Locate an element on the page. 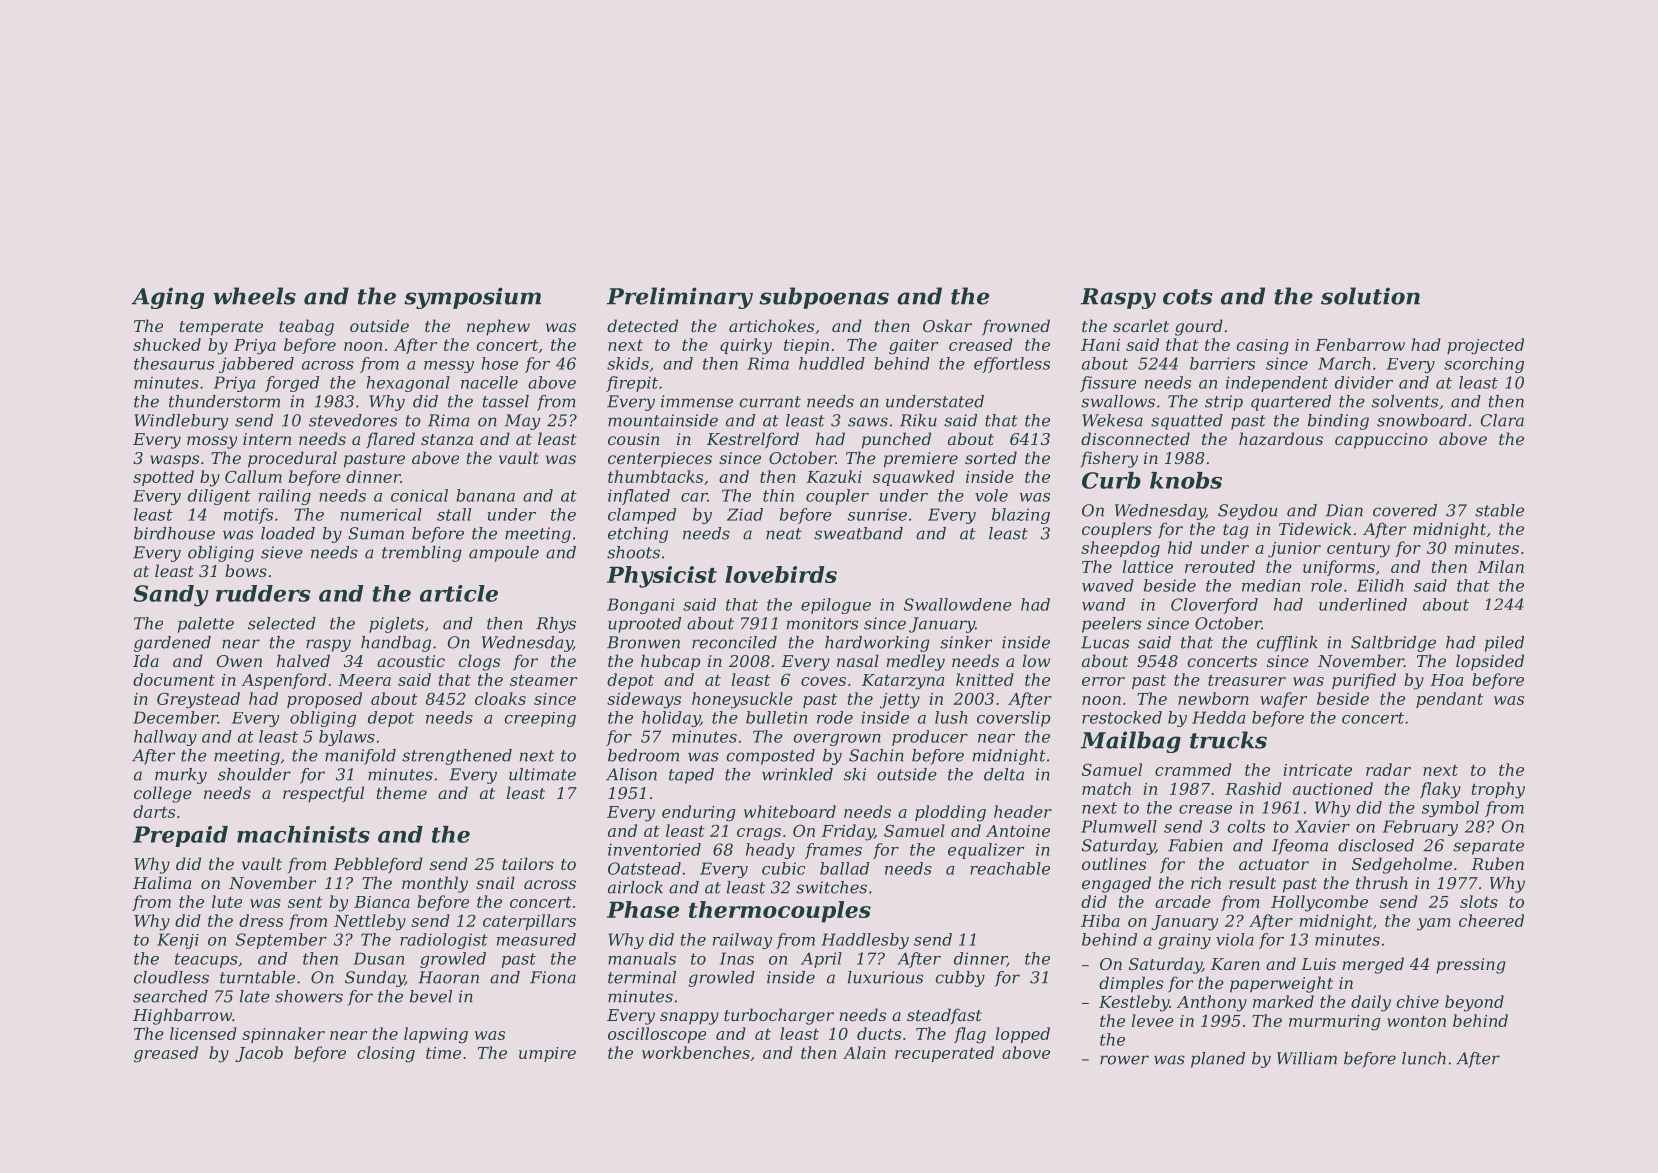 This page has width=1658, height=1173. Callum is located at coordinates (253, 476).
